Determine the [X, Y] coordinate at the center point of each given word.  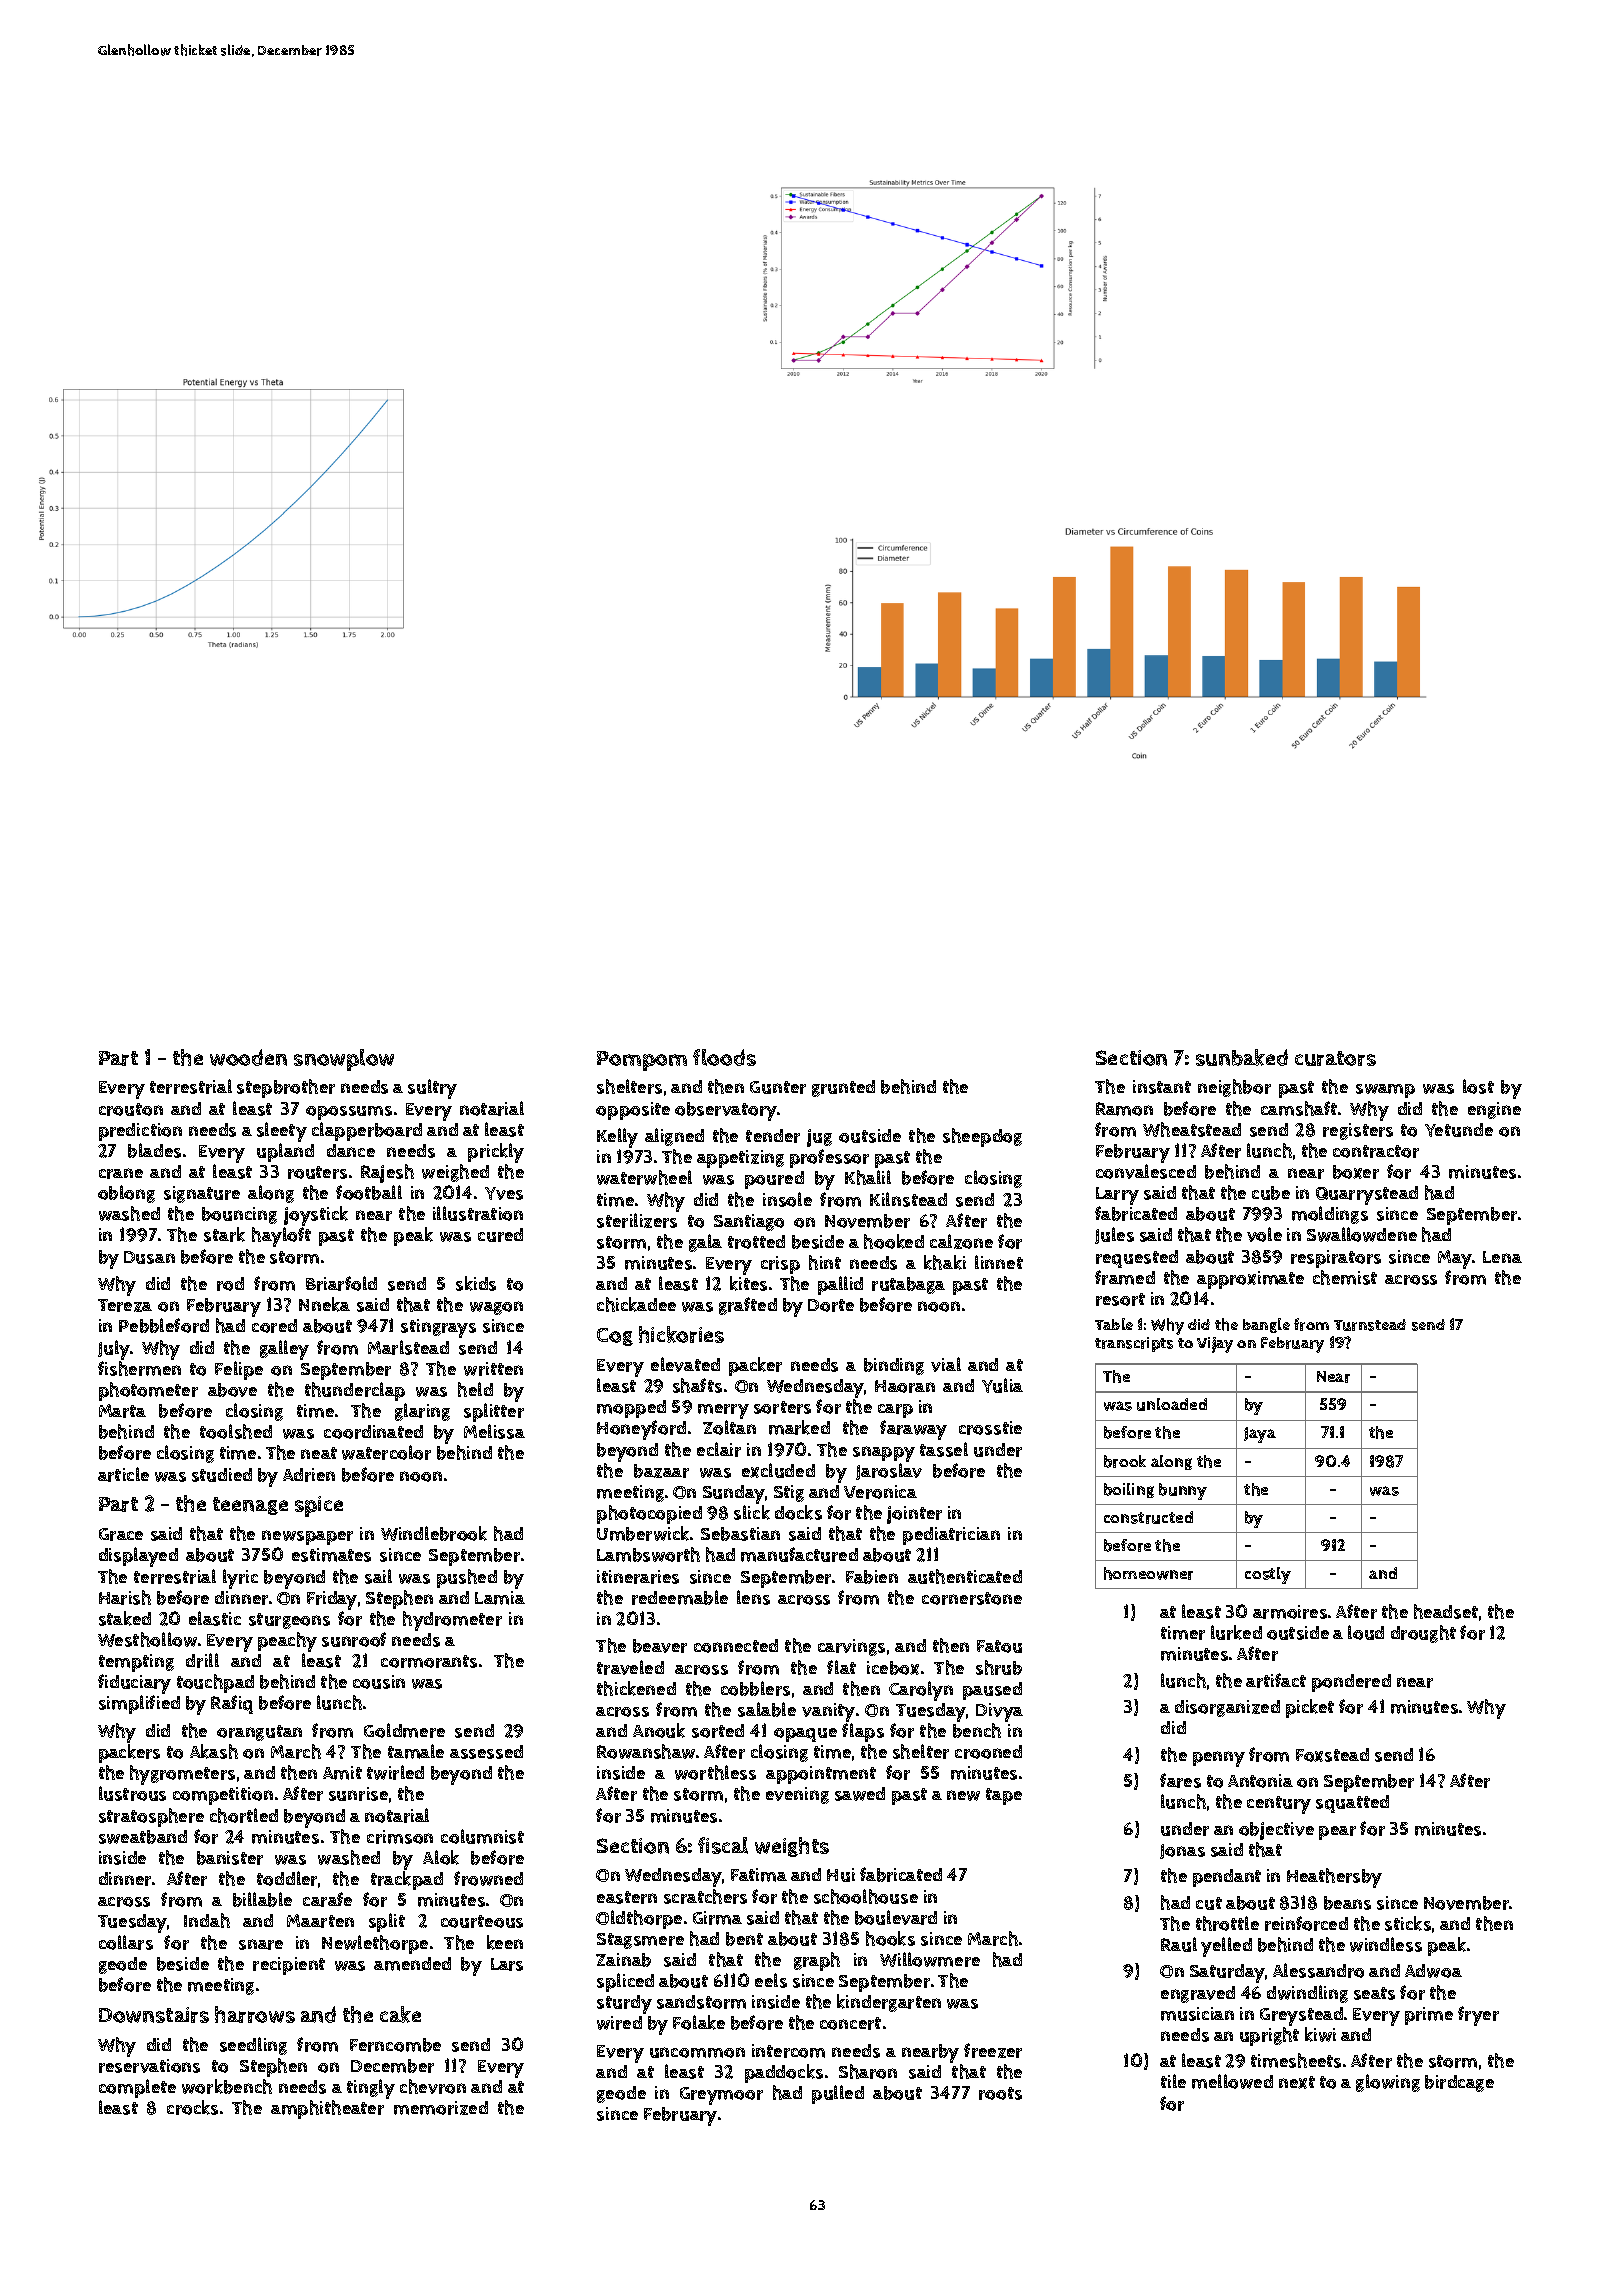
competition [223, 1796]
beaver [660, 1646]
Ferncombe [395, 2045]
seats [1374, 1993]
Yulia [1002, 1385]
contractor [1376, 1151]
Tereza [125, 1305]
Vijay [1215, 1345]
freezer [993, 2050]
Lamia [500, 1598]
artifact [1276, 1680]
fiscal [723, 1845]
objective [1276, 1831]
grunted [843, 1088]
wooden [248, 1057]
